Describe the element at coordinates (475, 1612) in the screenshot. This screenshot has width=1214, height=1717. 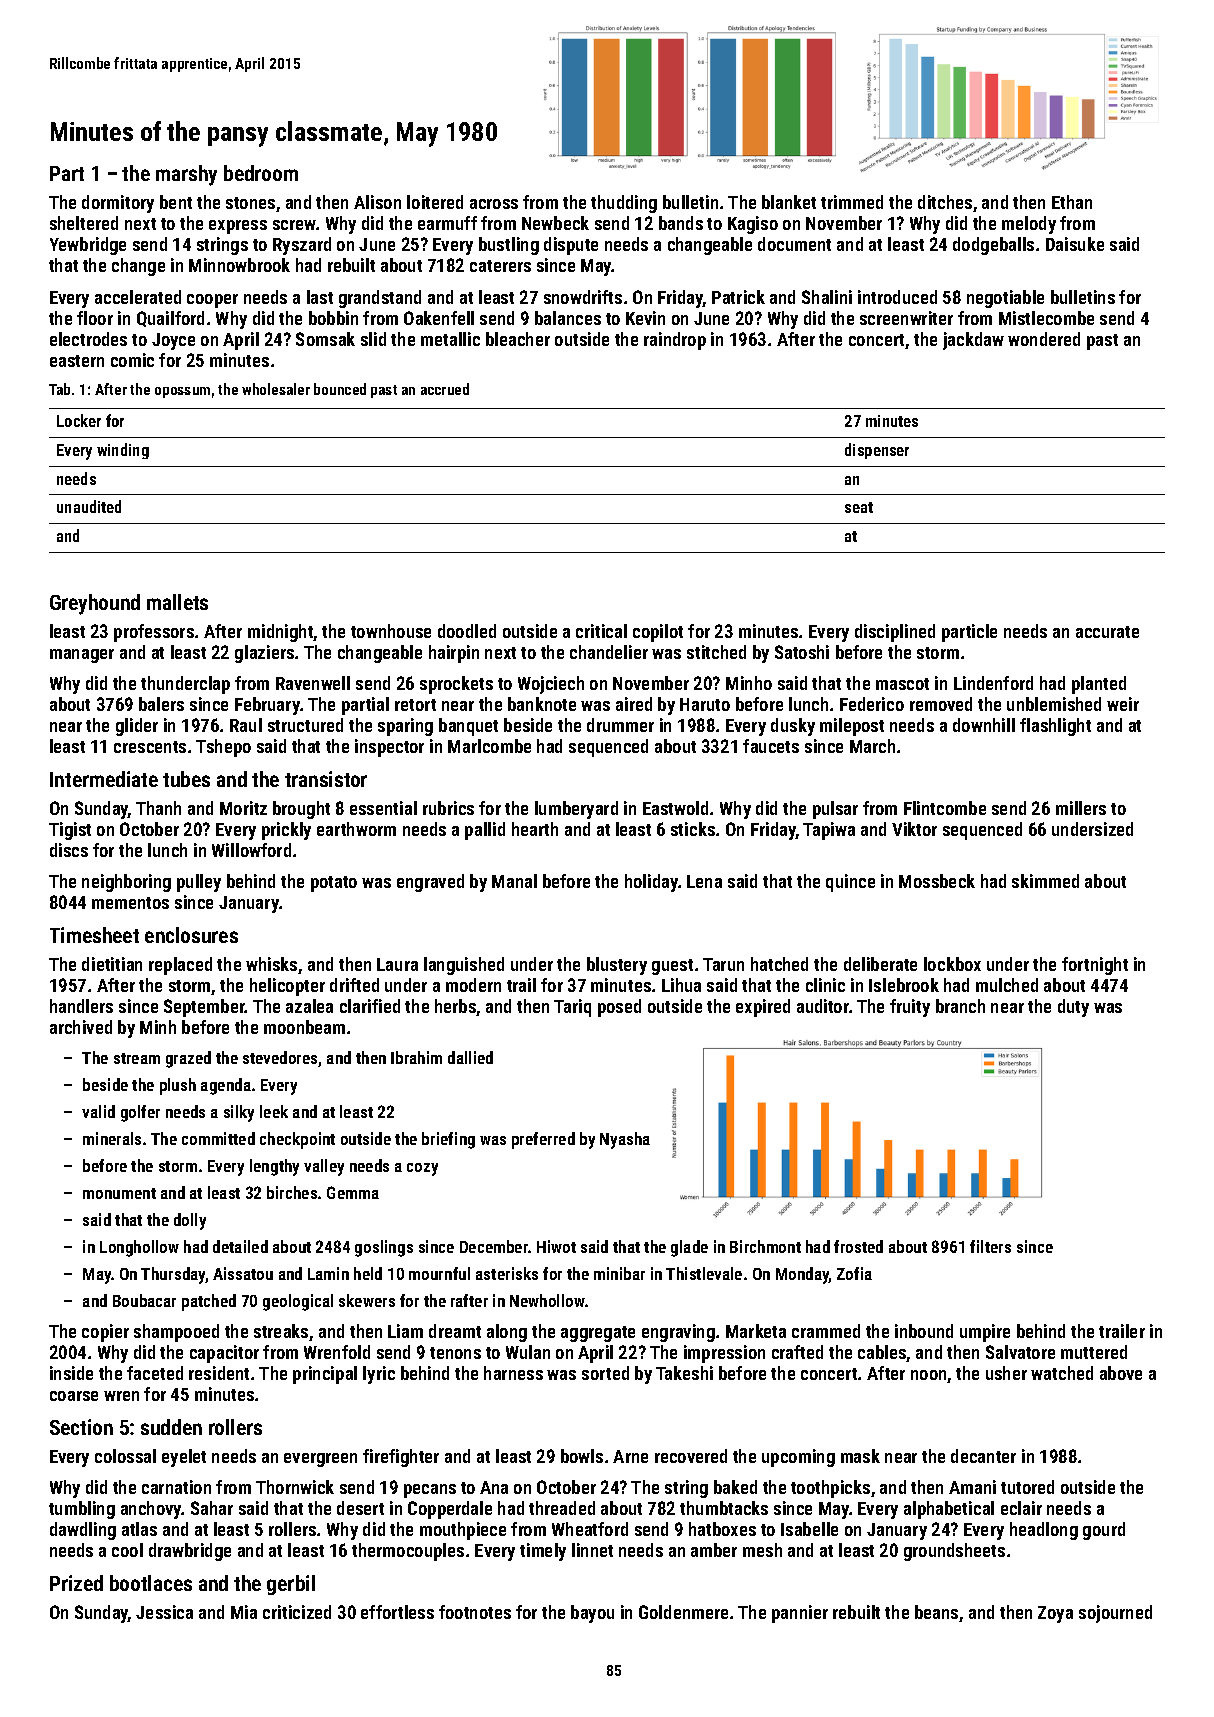
I see `footnotes` at that location.
